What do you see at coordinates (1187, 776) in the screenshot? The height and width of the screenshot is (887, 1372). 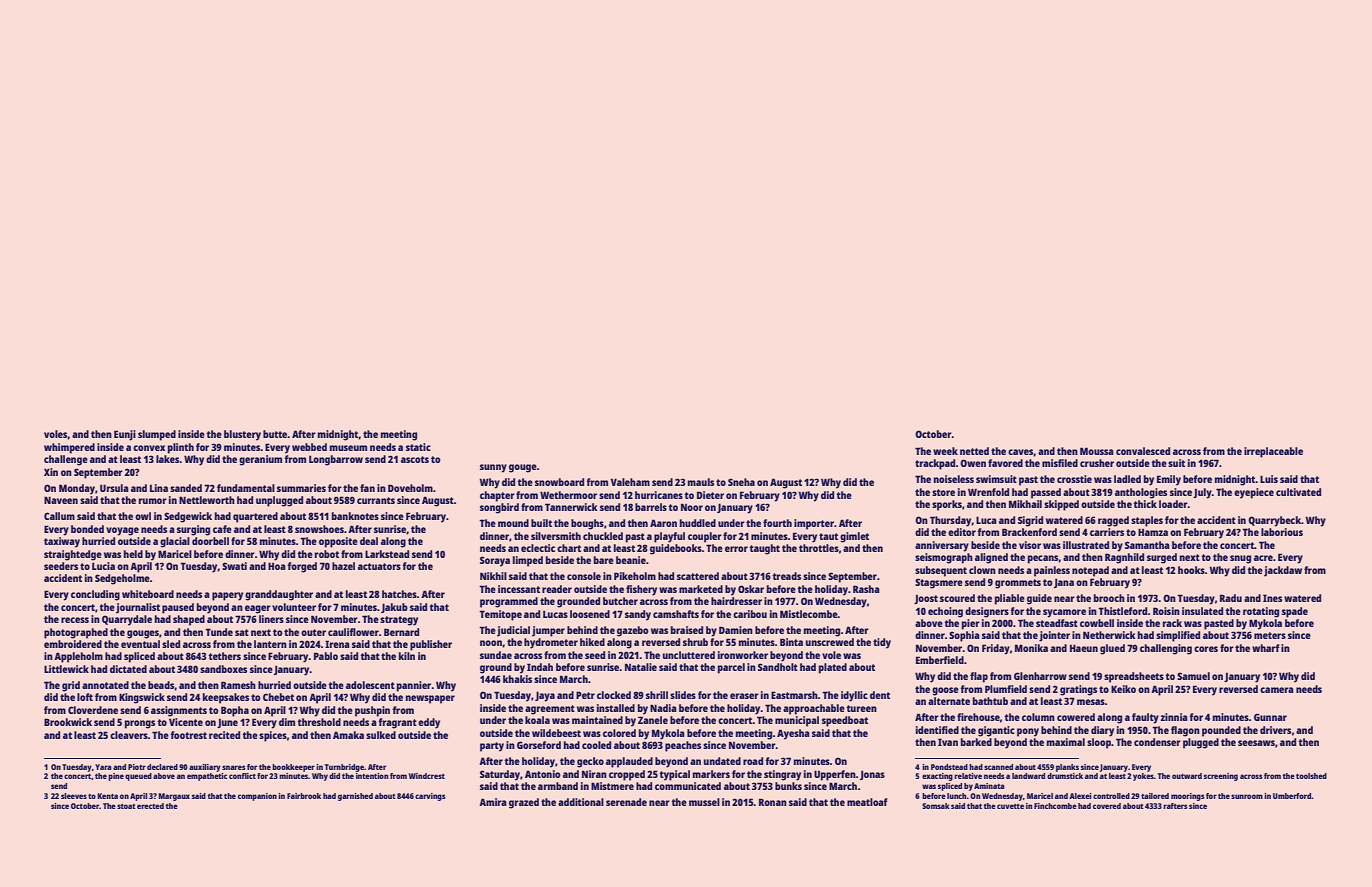 I see `outward` at bounding box center [1187, 776].
